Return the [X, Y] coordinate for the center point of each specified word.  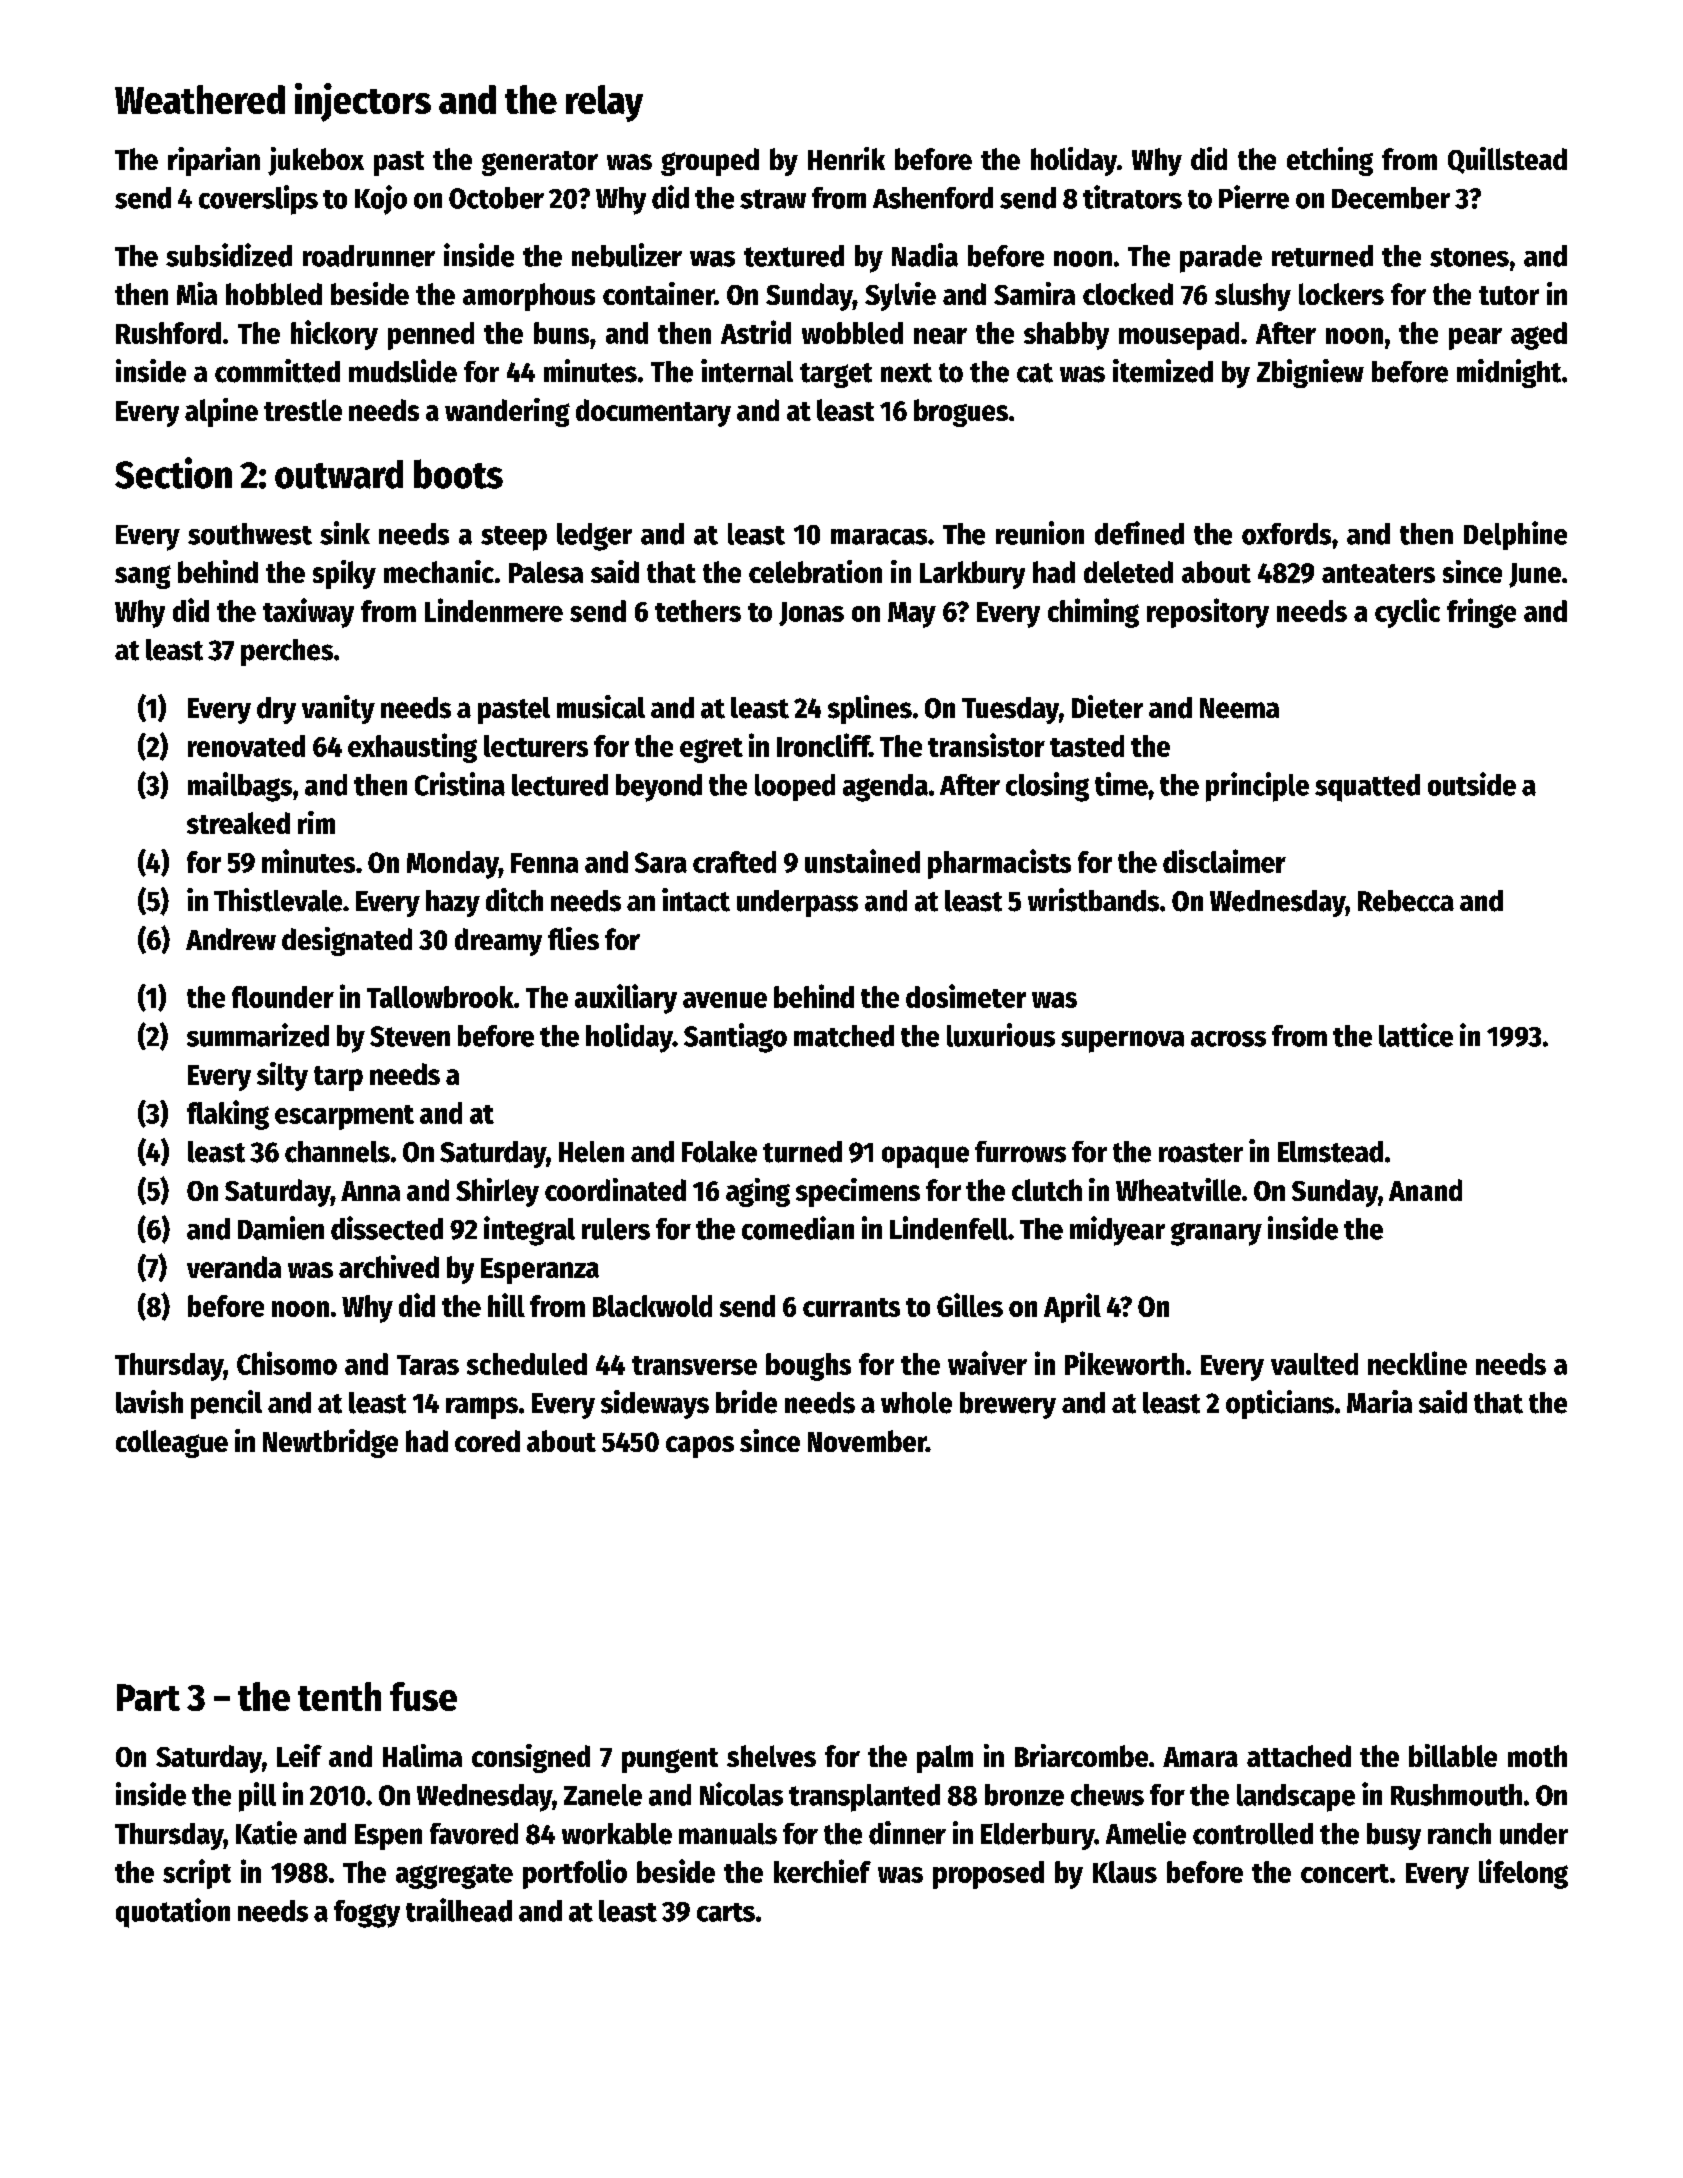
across [1228, 1039]
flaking [228, 1115]
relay [604, 103]
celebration [815, 571]
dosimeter [966, 996]
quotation [173, 1913]
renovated [246, 746]
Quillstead [1507, 160]
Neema [1239, 708]
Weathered [200, 99]
